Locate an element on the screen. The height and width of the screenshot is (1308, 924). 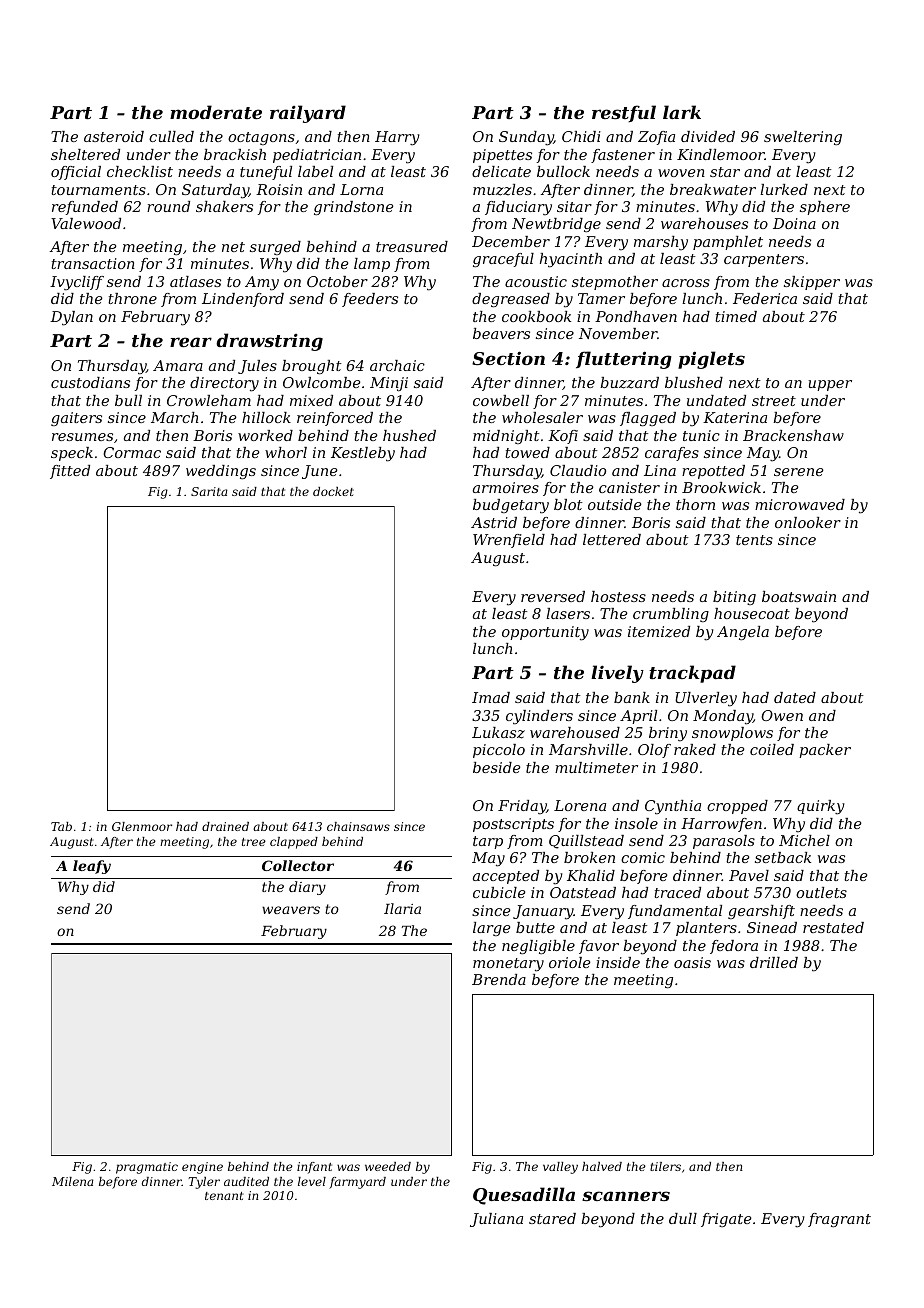
across is located at coordinates (686, 283).
